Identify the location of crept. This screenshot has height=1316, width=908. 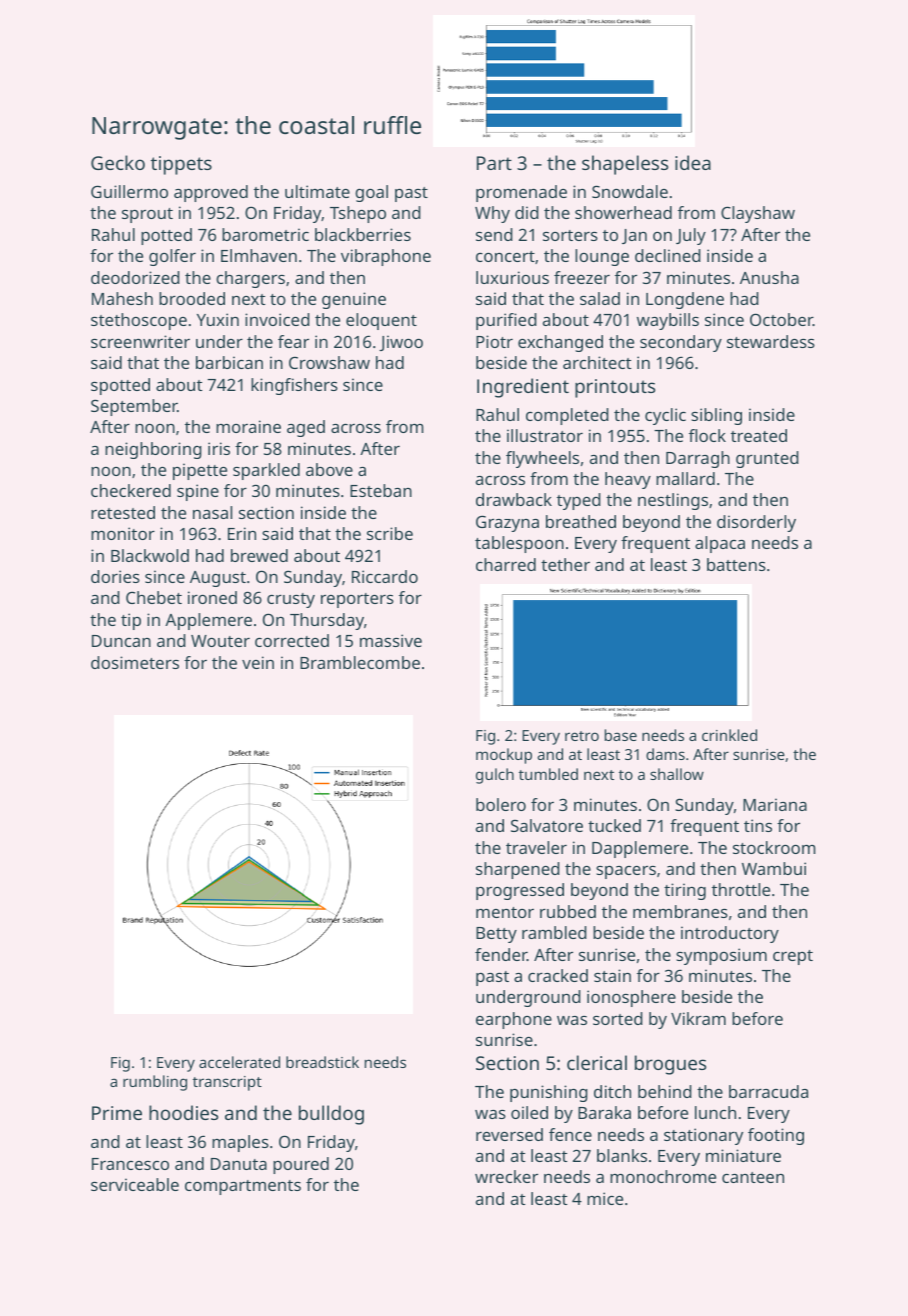
(793, 957).
